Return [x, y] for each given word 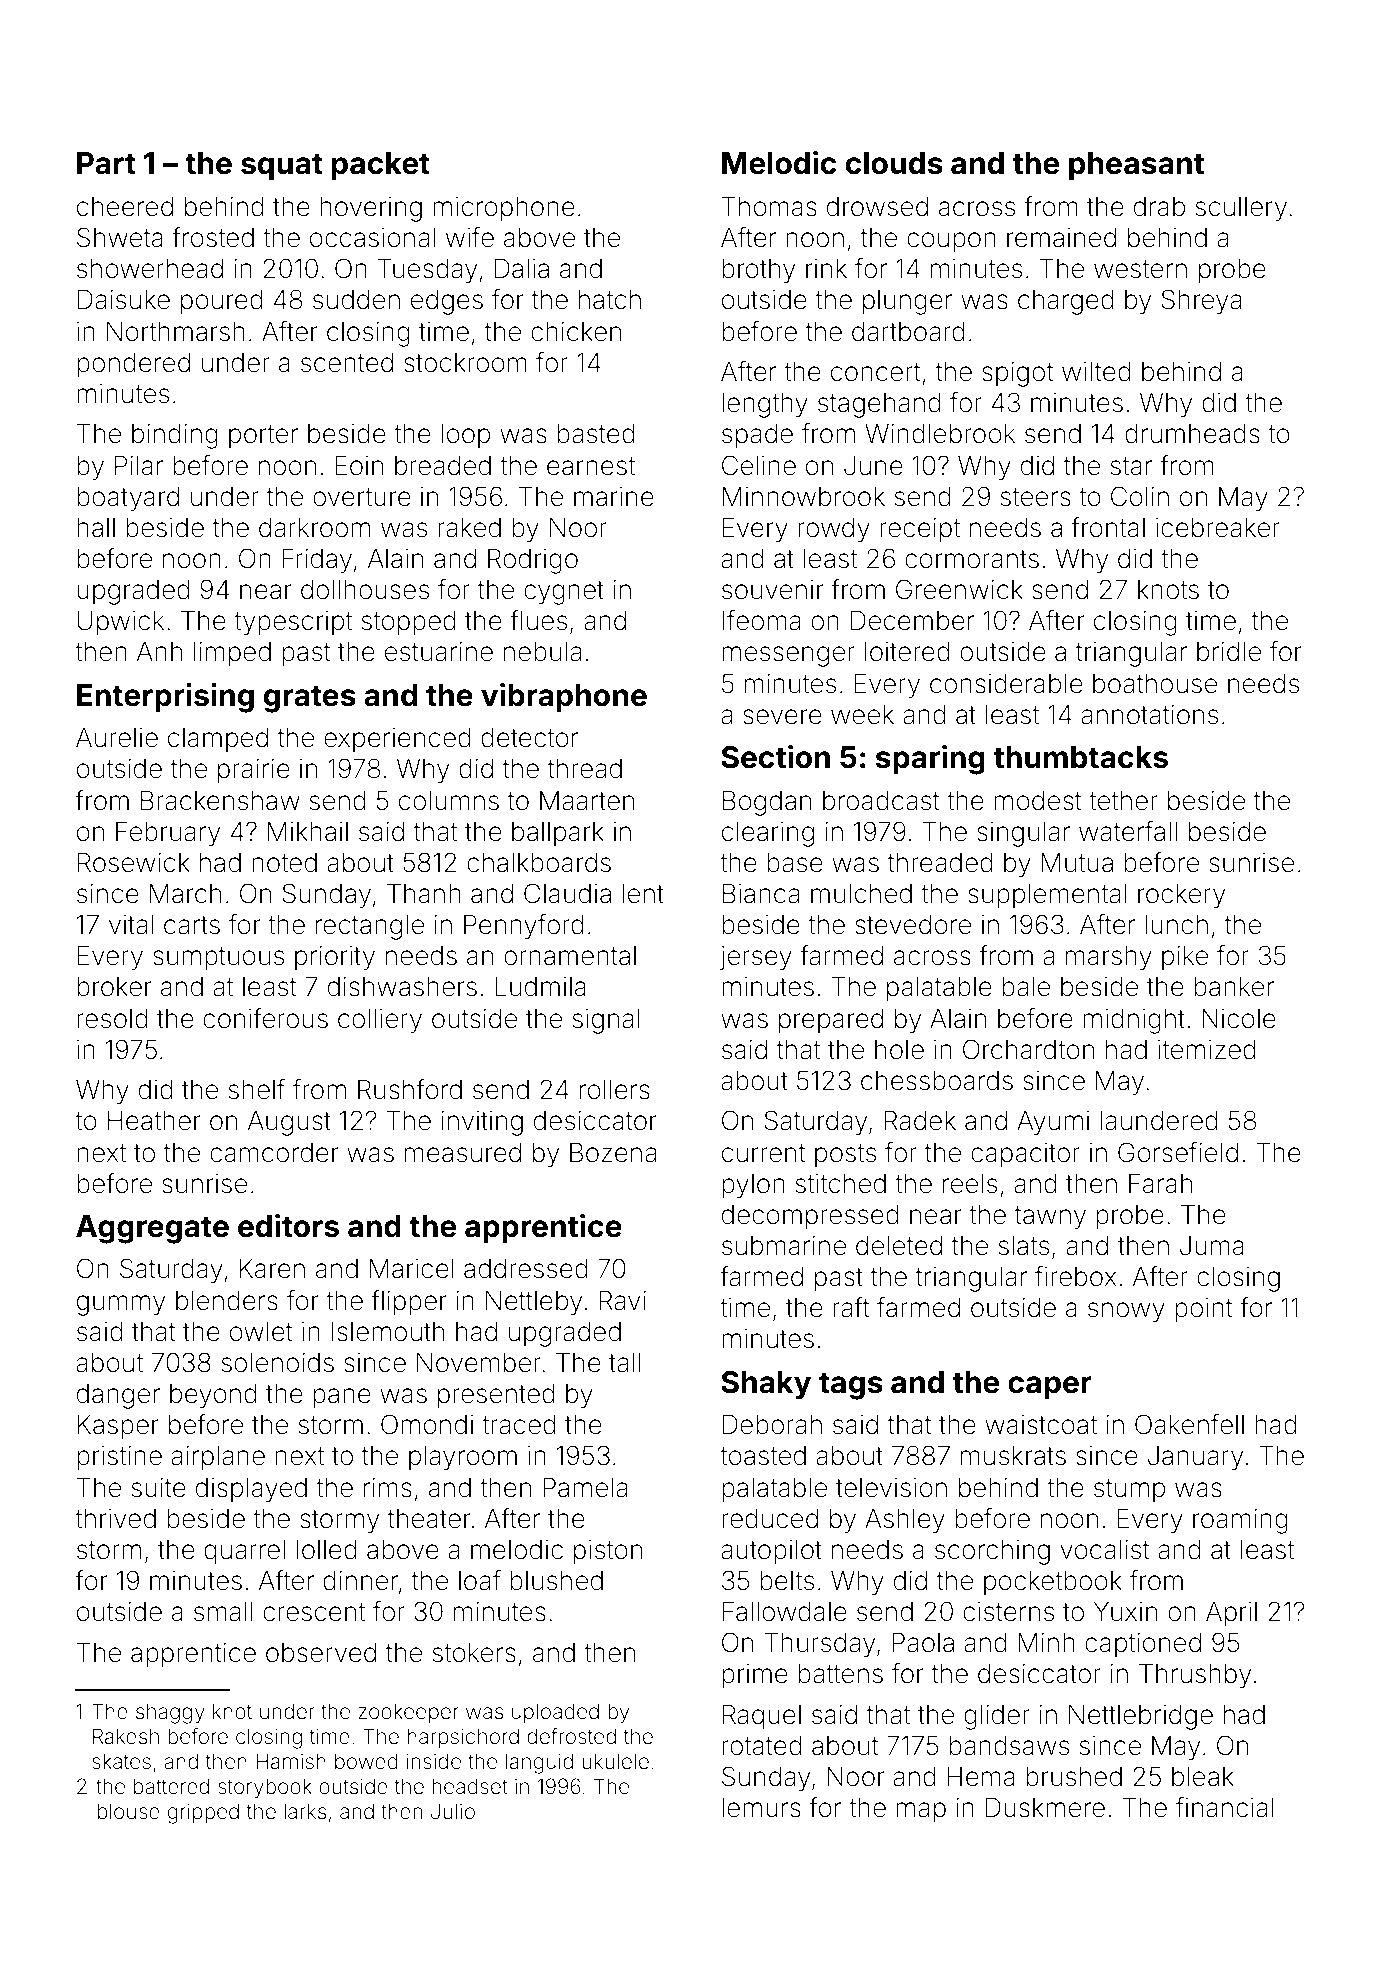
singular [1023, 834]
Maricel [412, 1269]
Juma [1212, 1246]
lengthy [765, 405]
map [921, 1812]
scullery [1241, 209]
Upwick [120, 623]
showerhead [150, 269]
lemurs [761, 1808]
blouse [129, 1811]
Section [775, 757]
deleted [899, 1246]
